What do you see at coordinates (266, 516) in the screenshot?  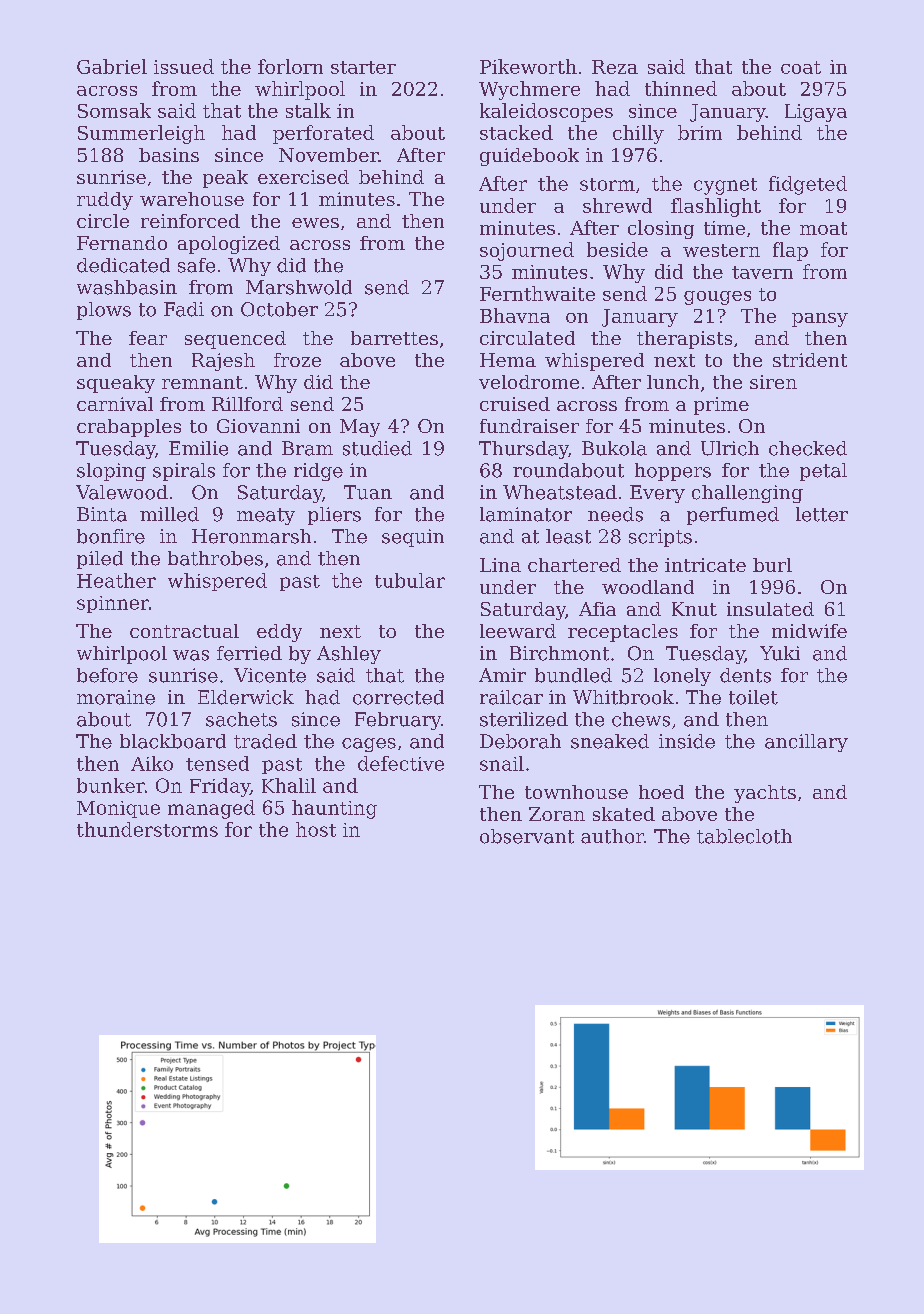 I see `meaty` at bounding box center [266, 516].
